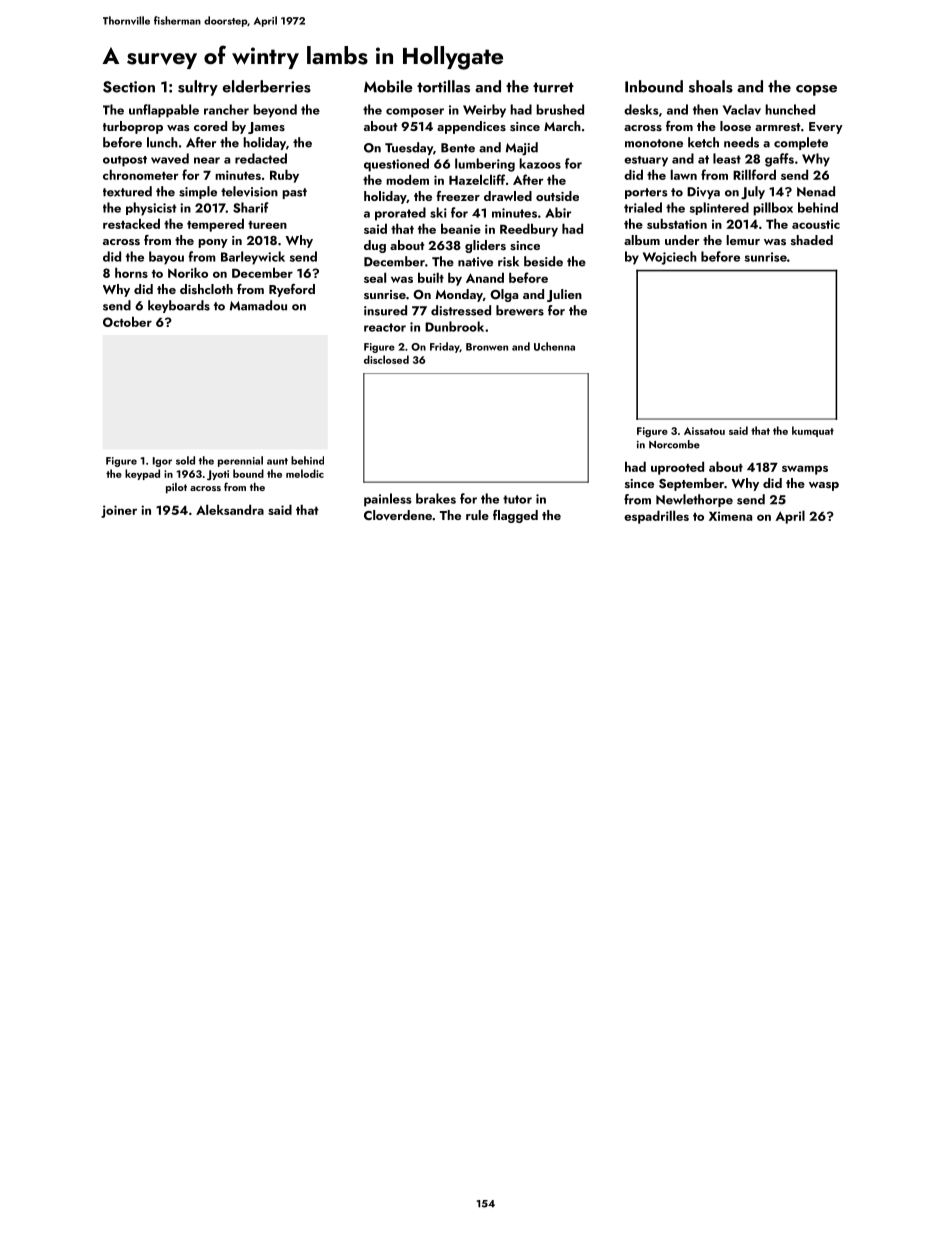 The height and width of the page is (1233, 952). What do you see at coordinates (407, 179) in the page?
I see `modem` at bounding box center [407, 179].
